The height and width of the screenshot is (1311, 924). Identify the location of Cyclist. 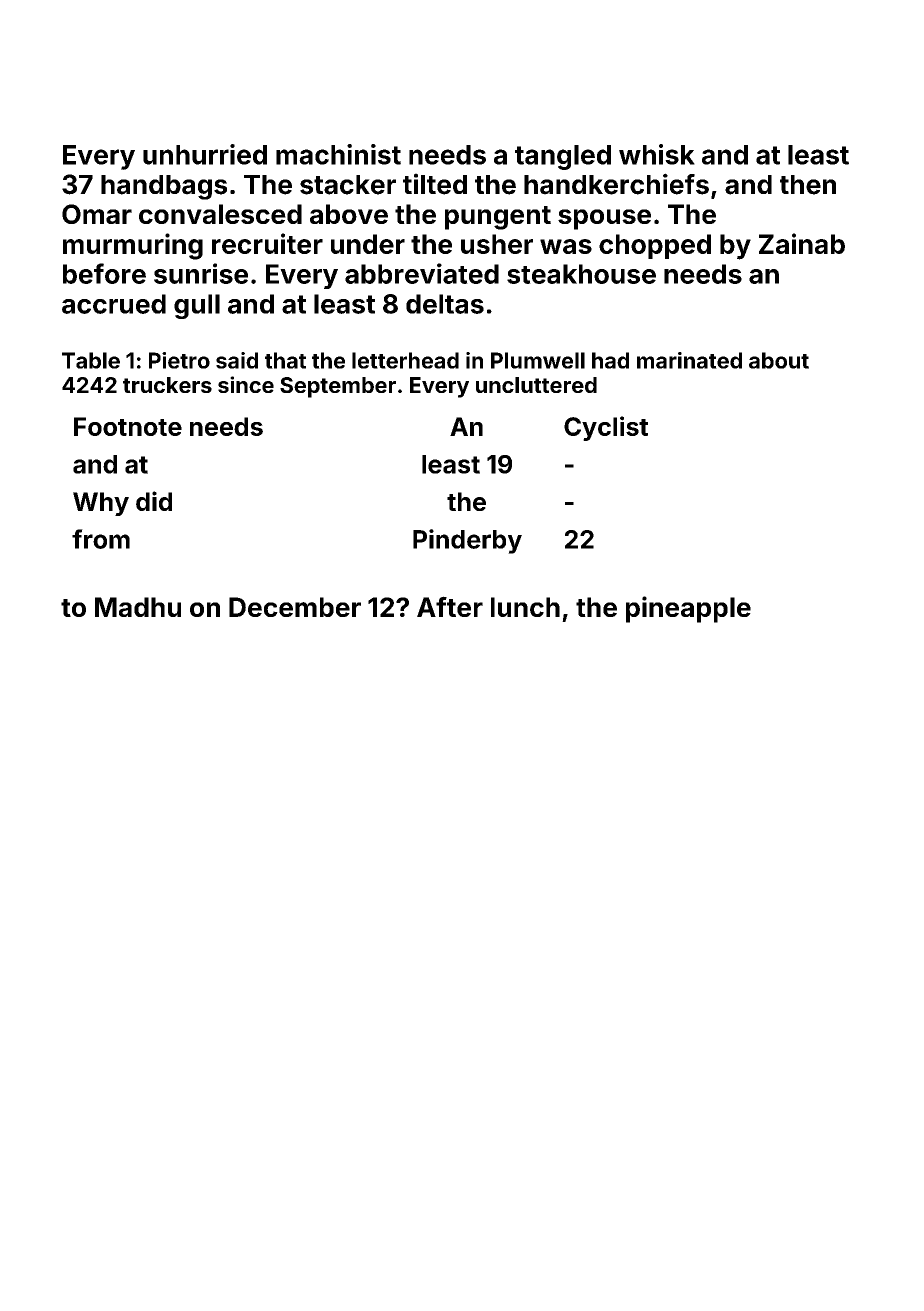
(606, 428).
